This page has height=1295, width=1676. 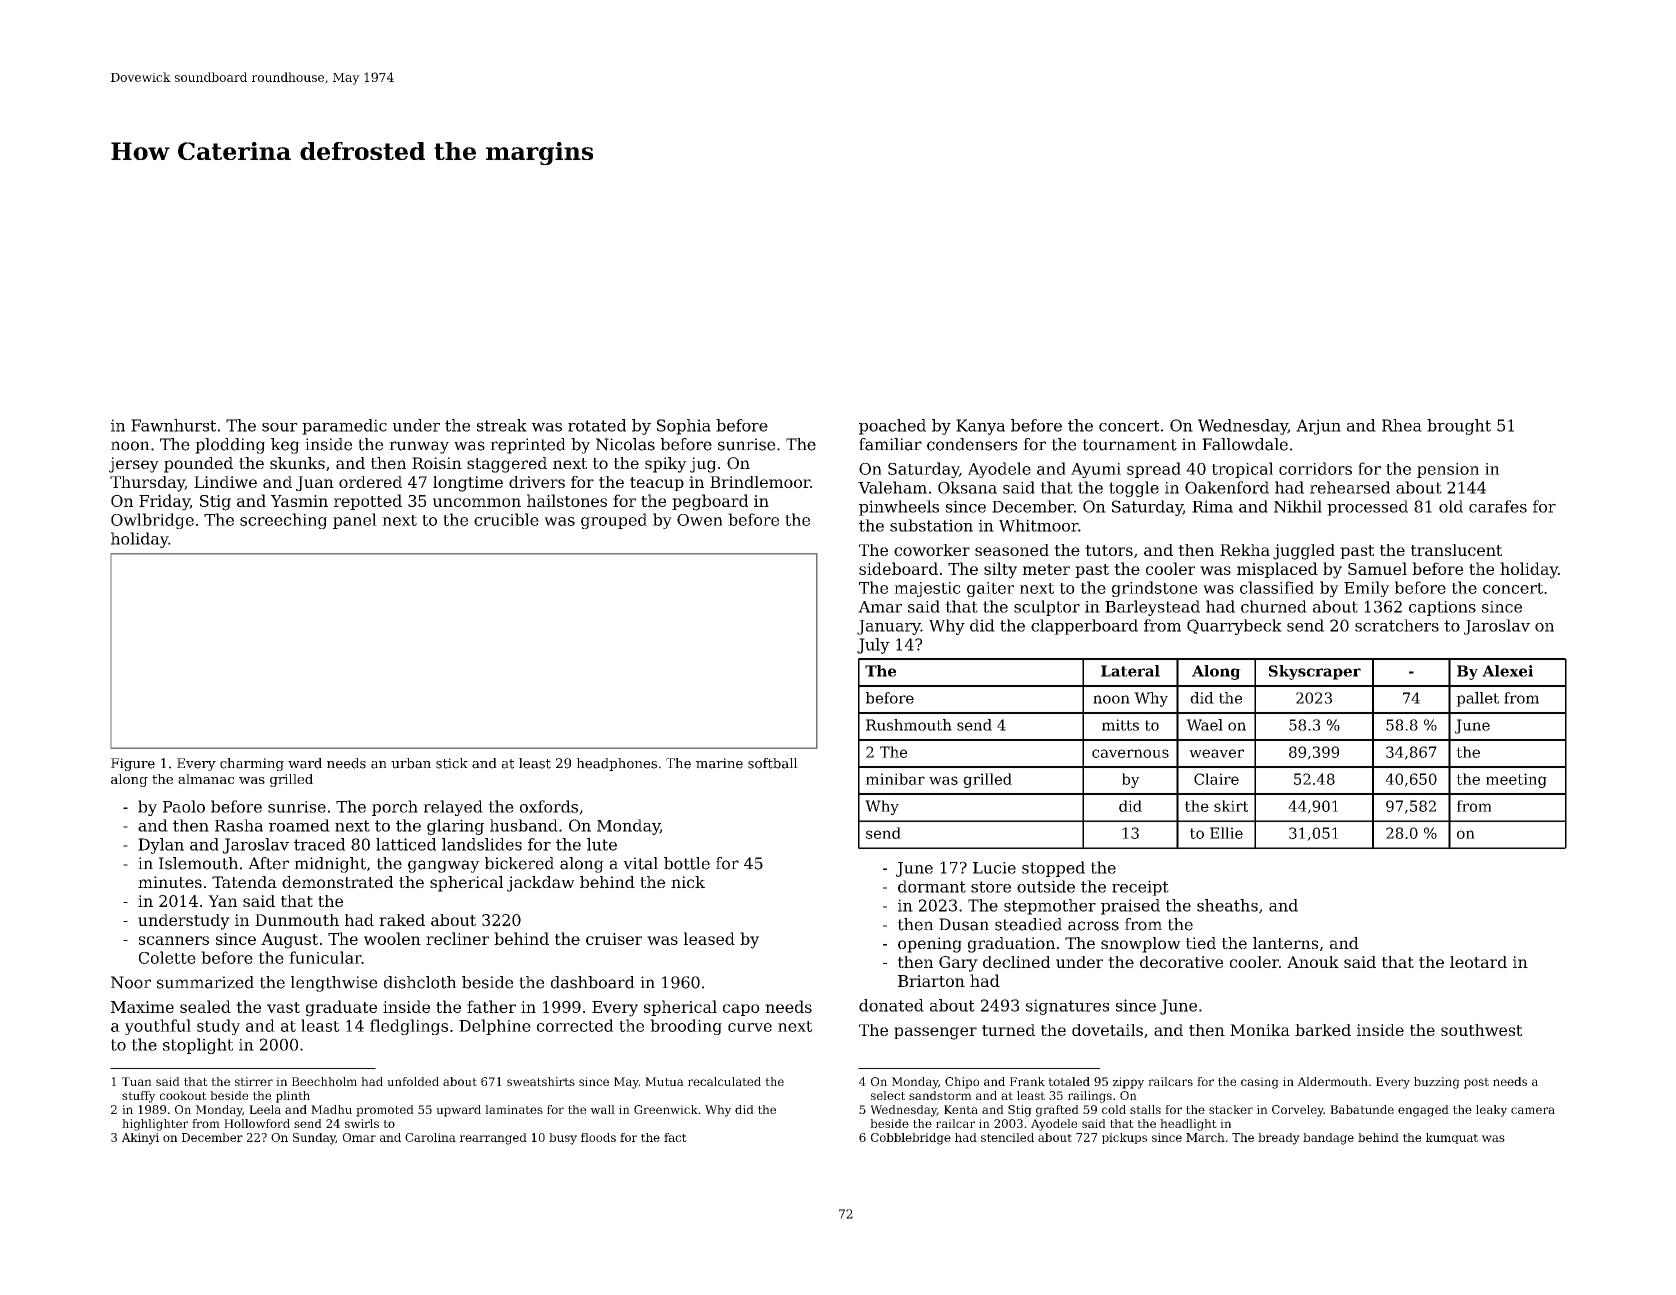 What do you see at coordinates (684, 427) in the page?
I see `Sophia` at bounding box center [684, 427].
